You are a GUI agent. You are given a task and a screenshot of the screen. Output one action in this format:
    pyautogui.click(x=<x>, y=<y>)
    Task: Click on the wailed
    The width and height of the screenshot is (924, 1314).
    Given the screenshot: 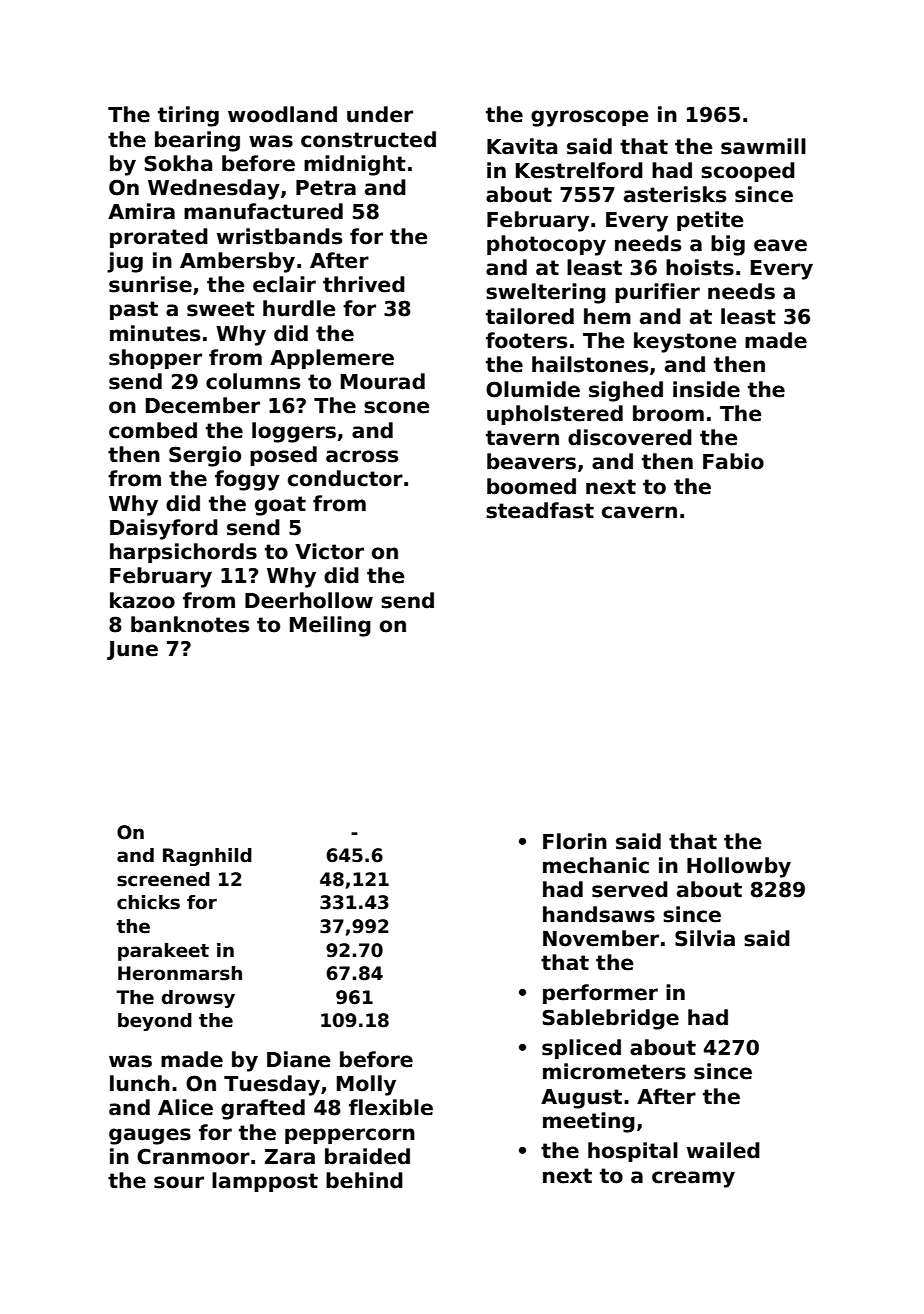 What is the action you would take?
    pyautogui.click(x=723, y=1150)
